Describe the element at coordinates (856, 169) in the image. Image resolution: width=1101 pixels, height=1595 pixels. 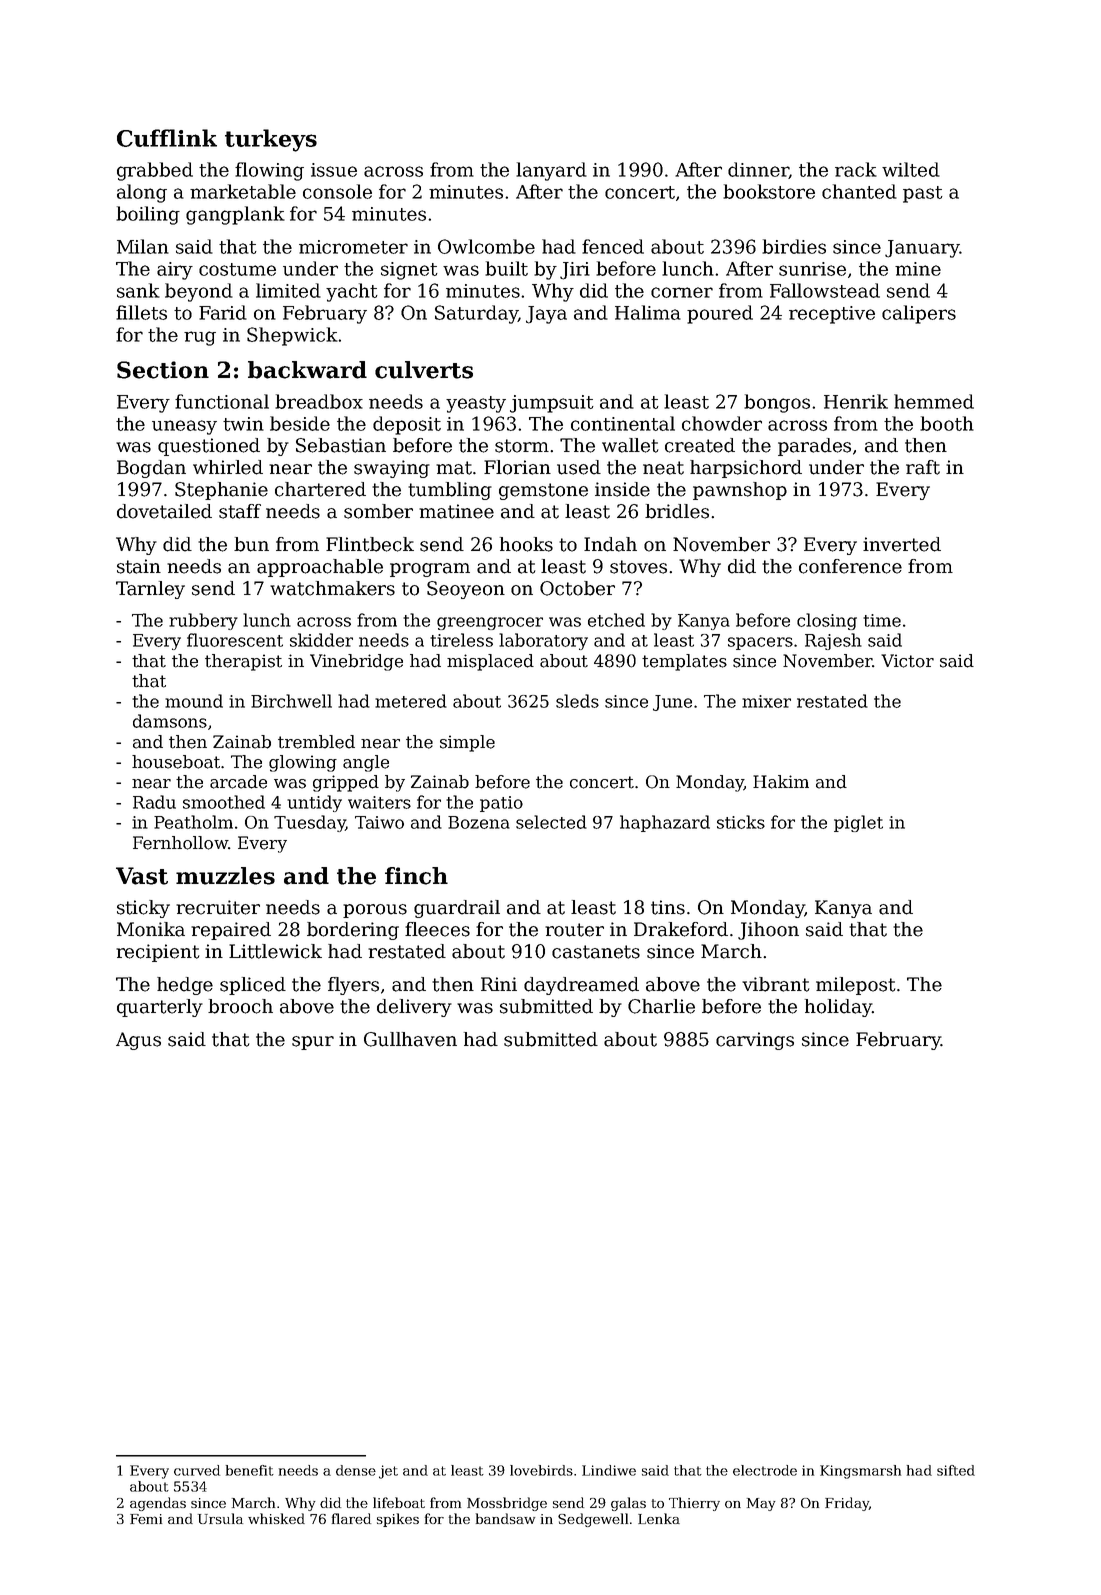
I see `rack` at that location.
